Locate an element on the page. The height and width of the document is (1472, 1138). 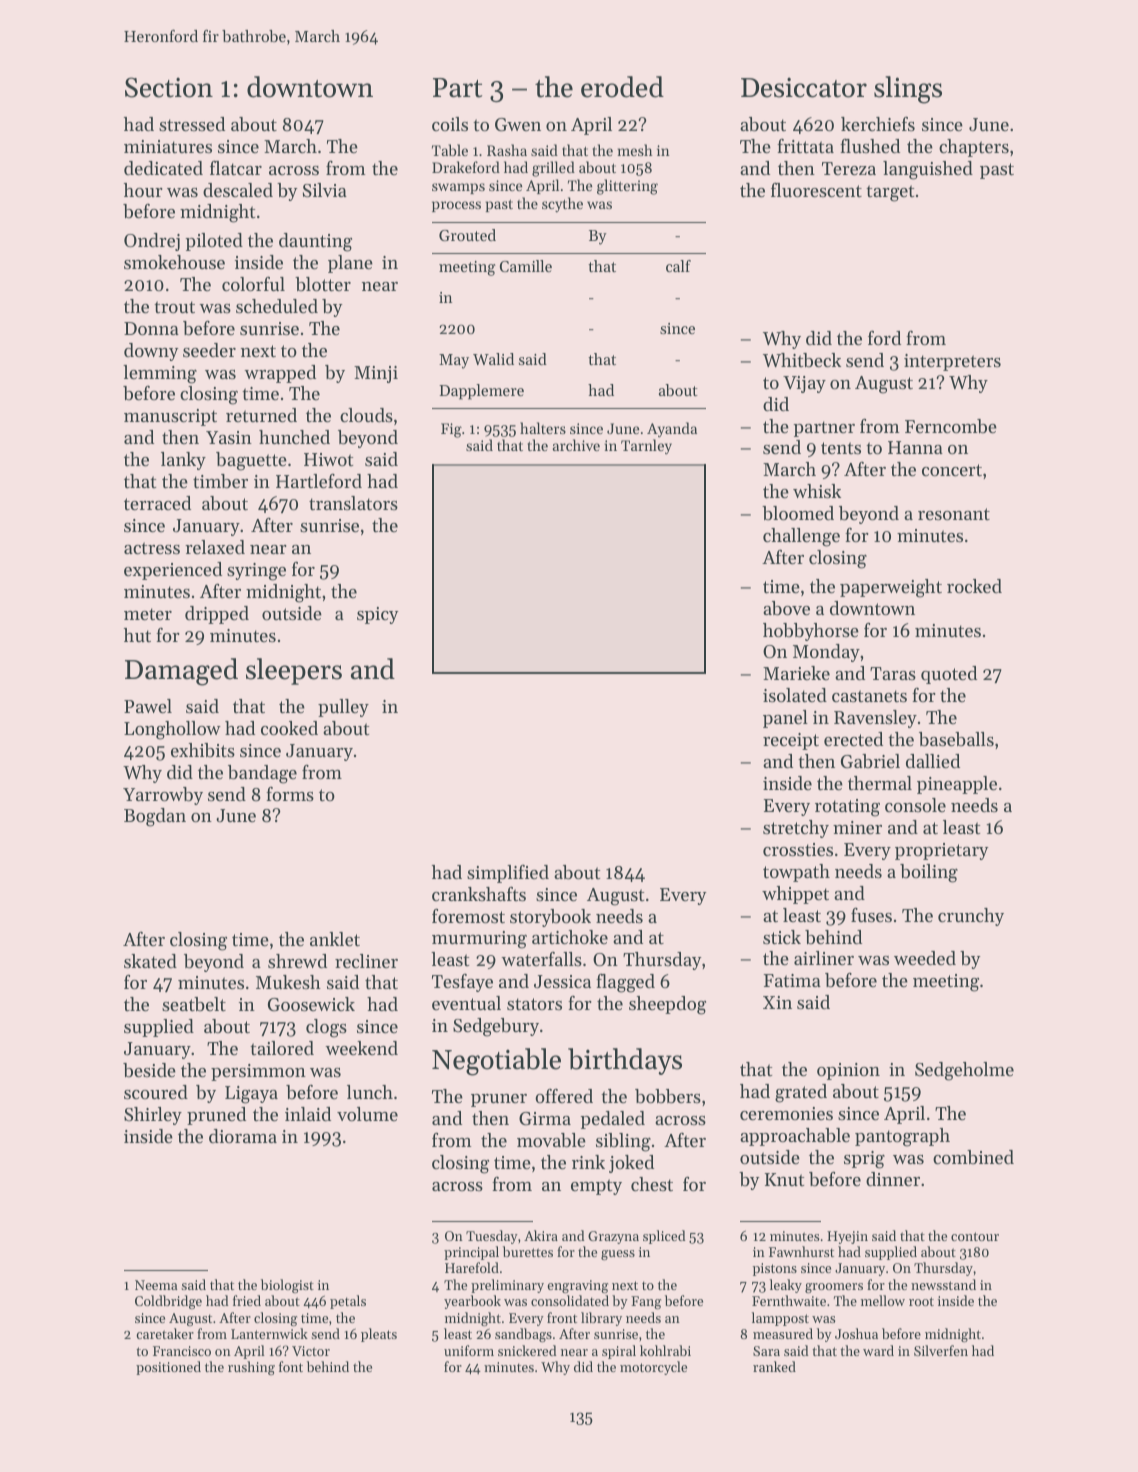
Silverfen is located at coordinates (941, 1350).
